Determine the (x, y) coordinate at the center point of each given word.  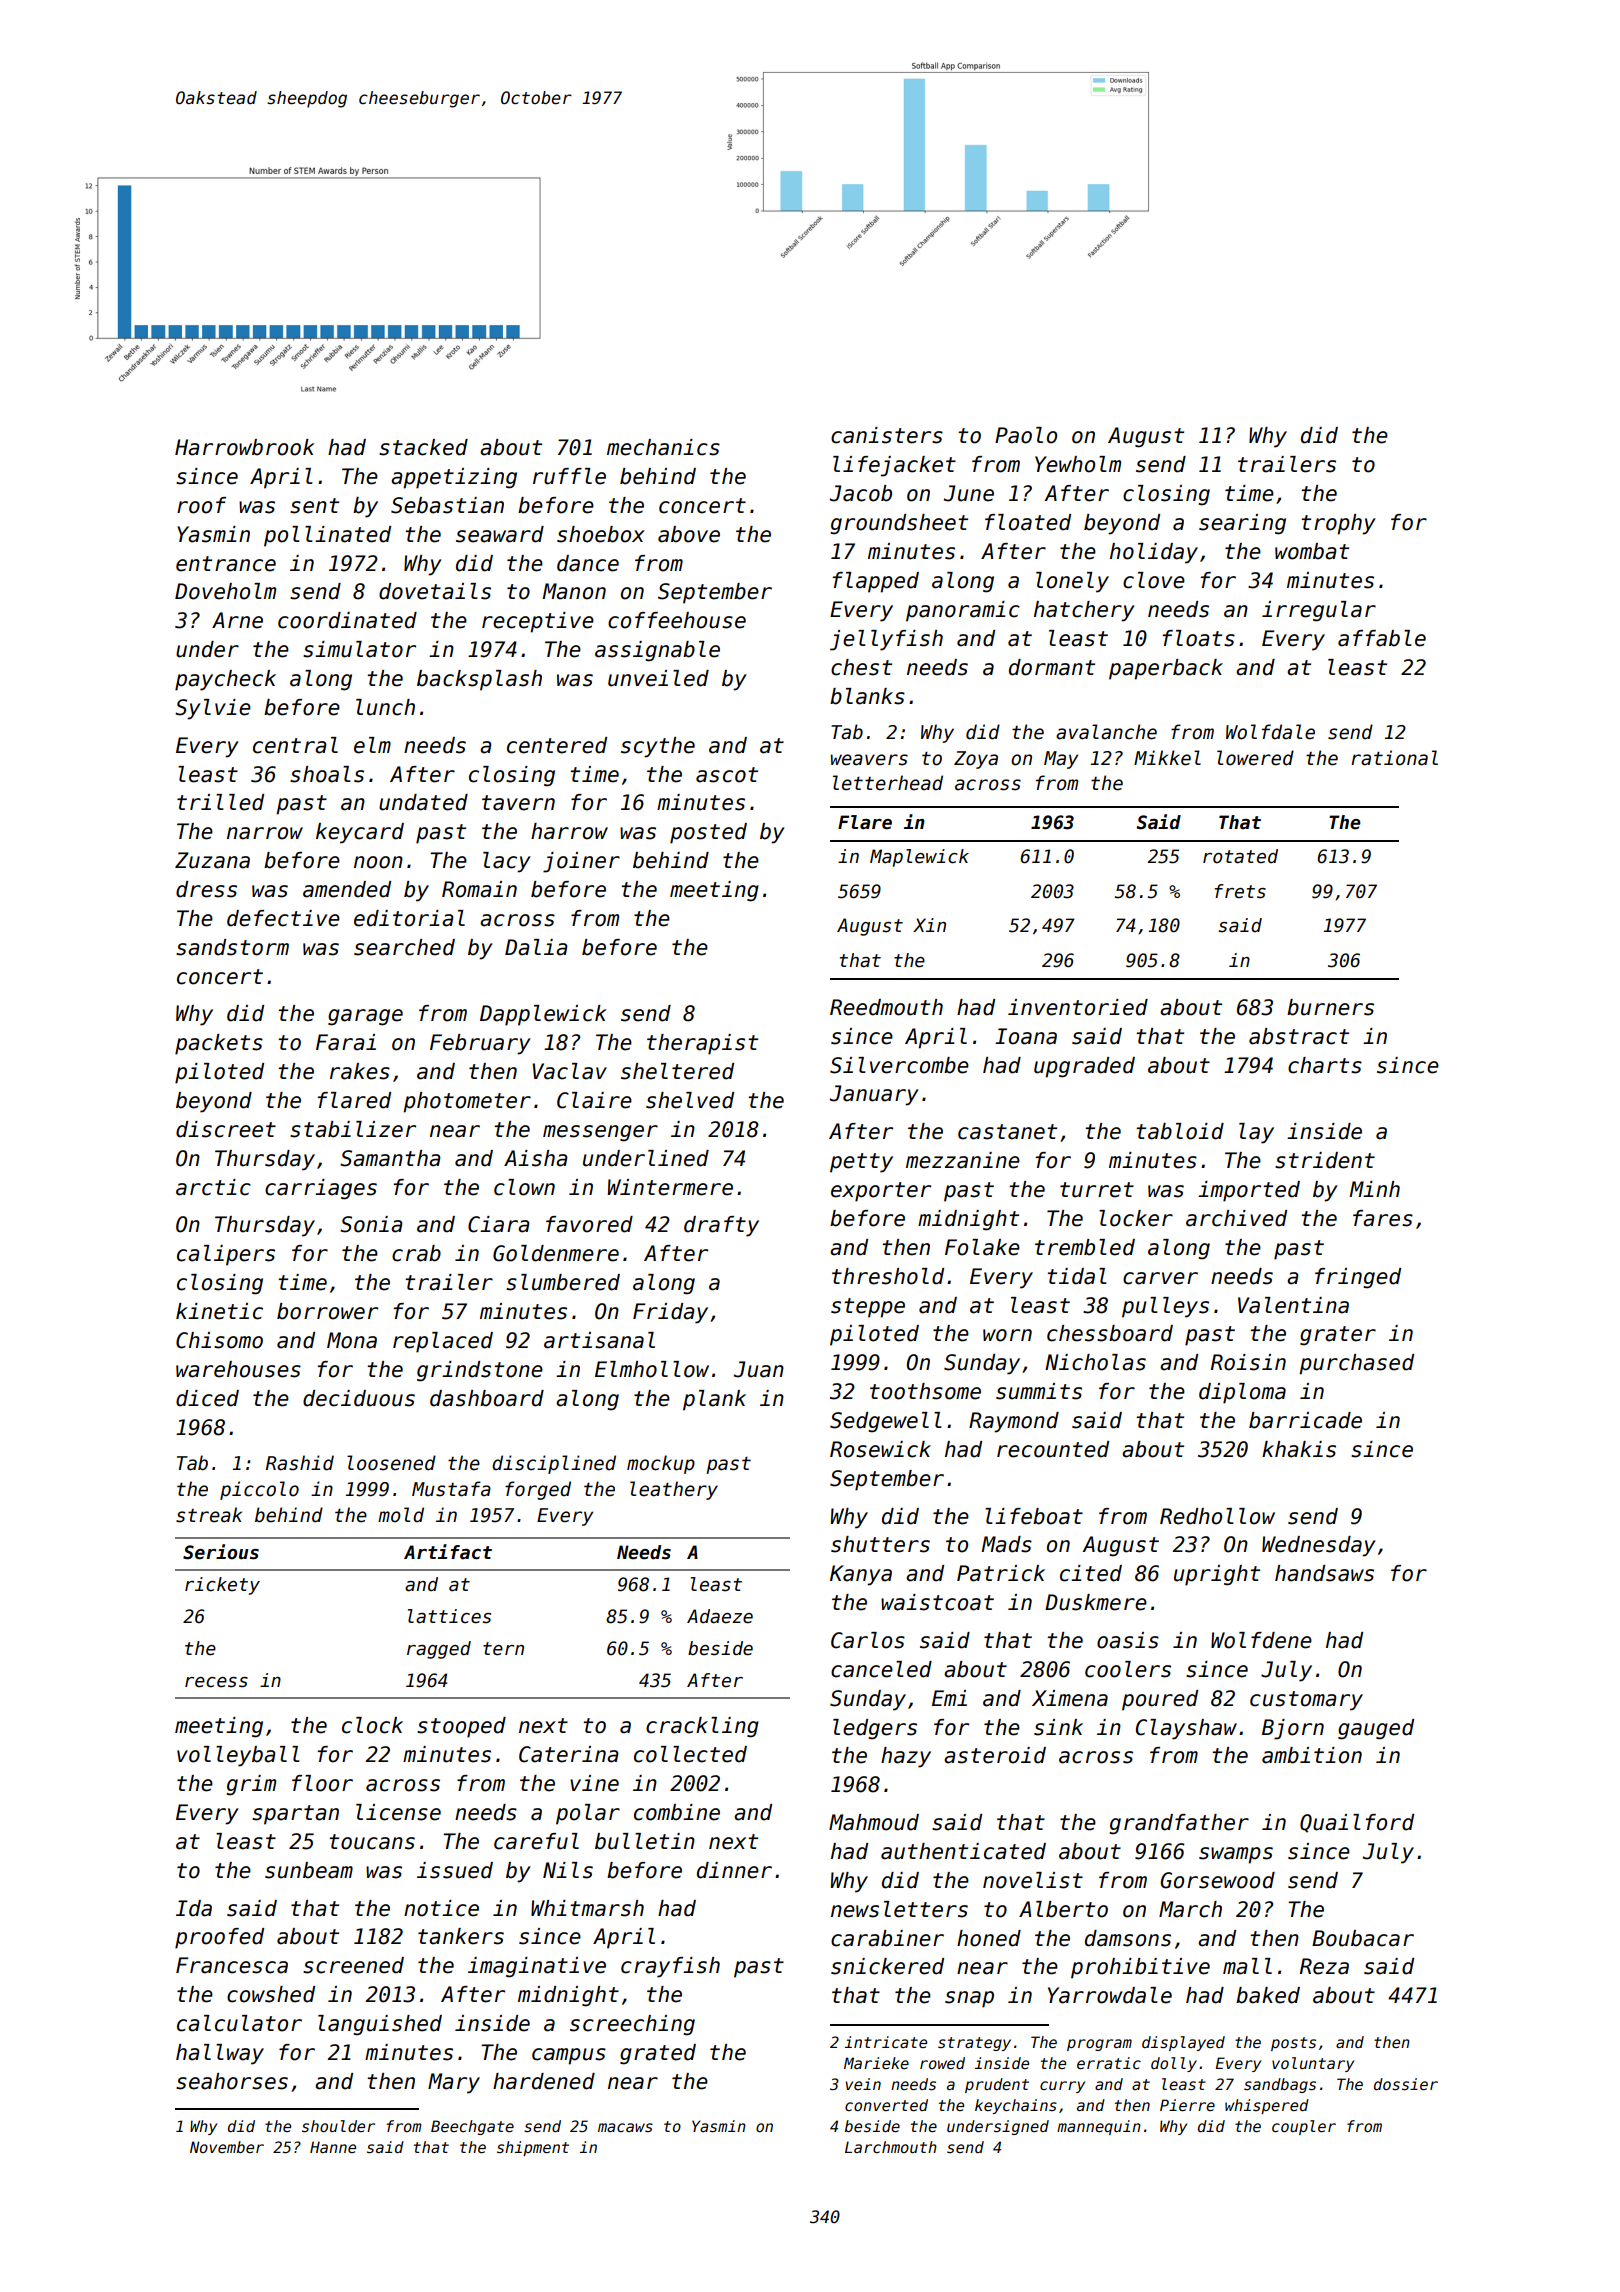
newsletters (899, 1909)
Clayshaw (1186, 1729)
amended (347, 889)
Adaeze (720, 1616)
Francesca (232, 1965)
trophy (1338, 524)
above (689, 534)
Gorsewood (1217, 1880)
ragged (439, 1650)
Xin (929, 925)
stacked (423, 447)
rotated (1240, 856)
